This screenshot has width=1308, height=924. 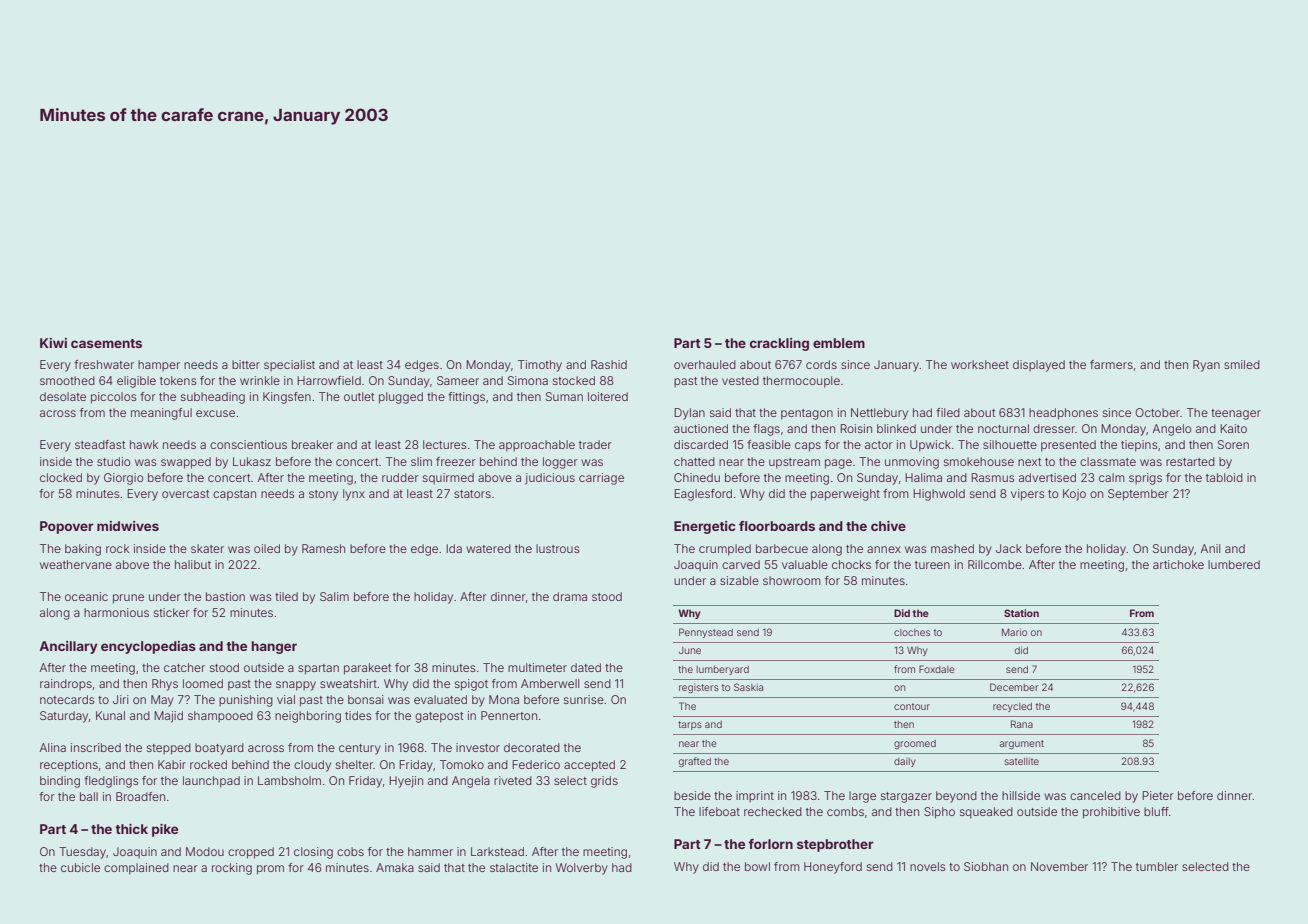 What do you see at coordinates (833, 868) in the screenshot?
I see `Honeyford` at bounding box center [833, 868].
